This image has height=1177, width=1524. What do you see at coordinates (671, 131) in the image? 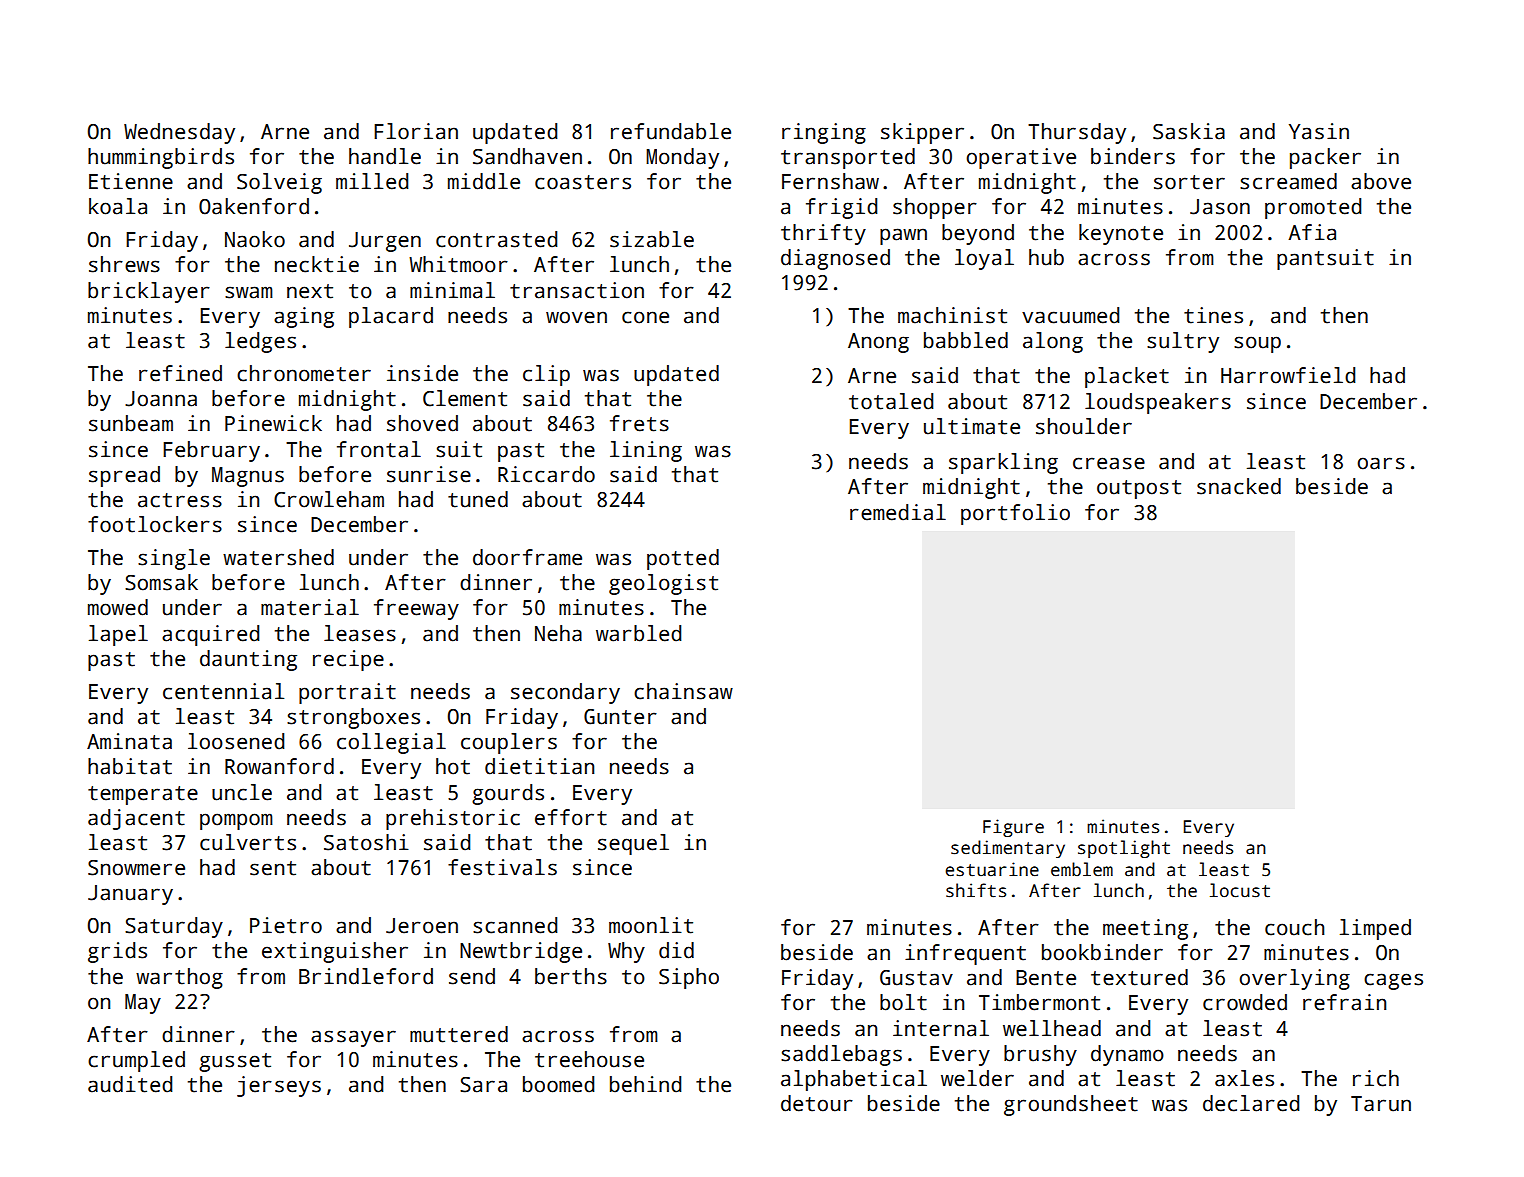
I see `refundable` at bounding box center [671, 131].
